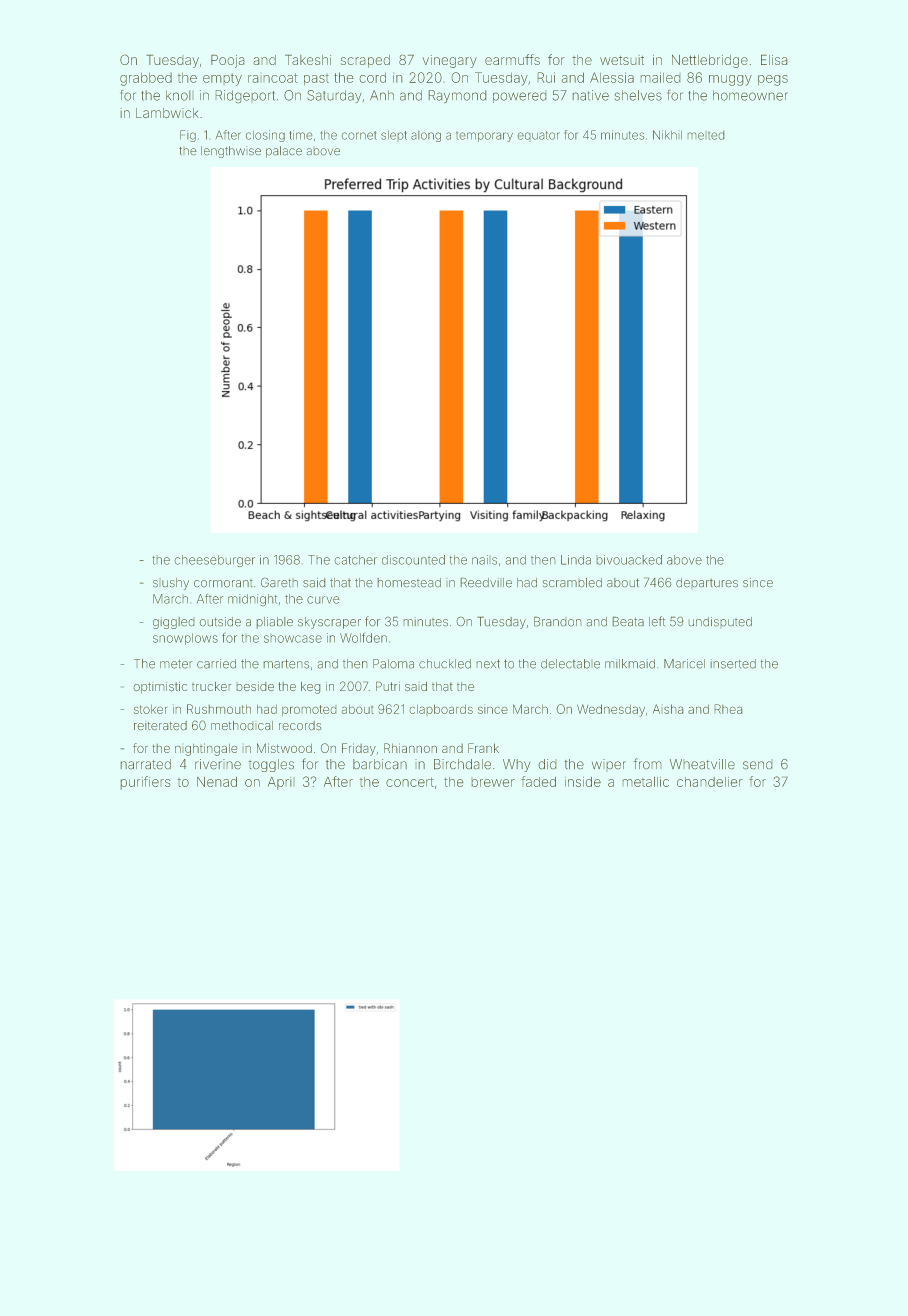 This screenshot has height=1316, width=908. Describe the element at coordinates (308, 60) in the screenshot. I see `Takeshi` at that location.
